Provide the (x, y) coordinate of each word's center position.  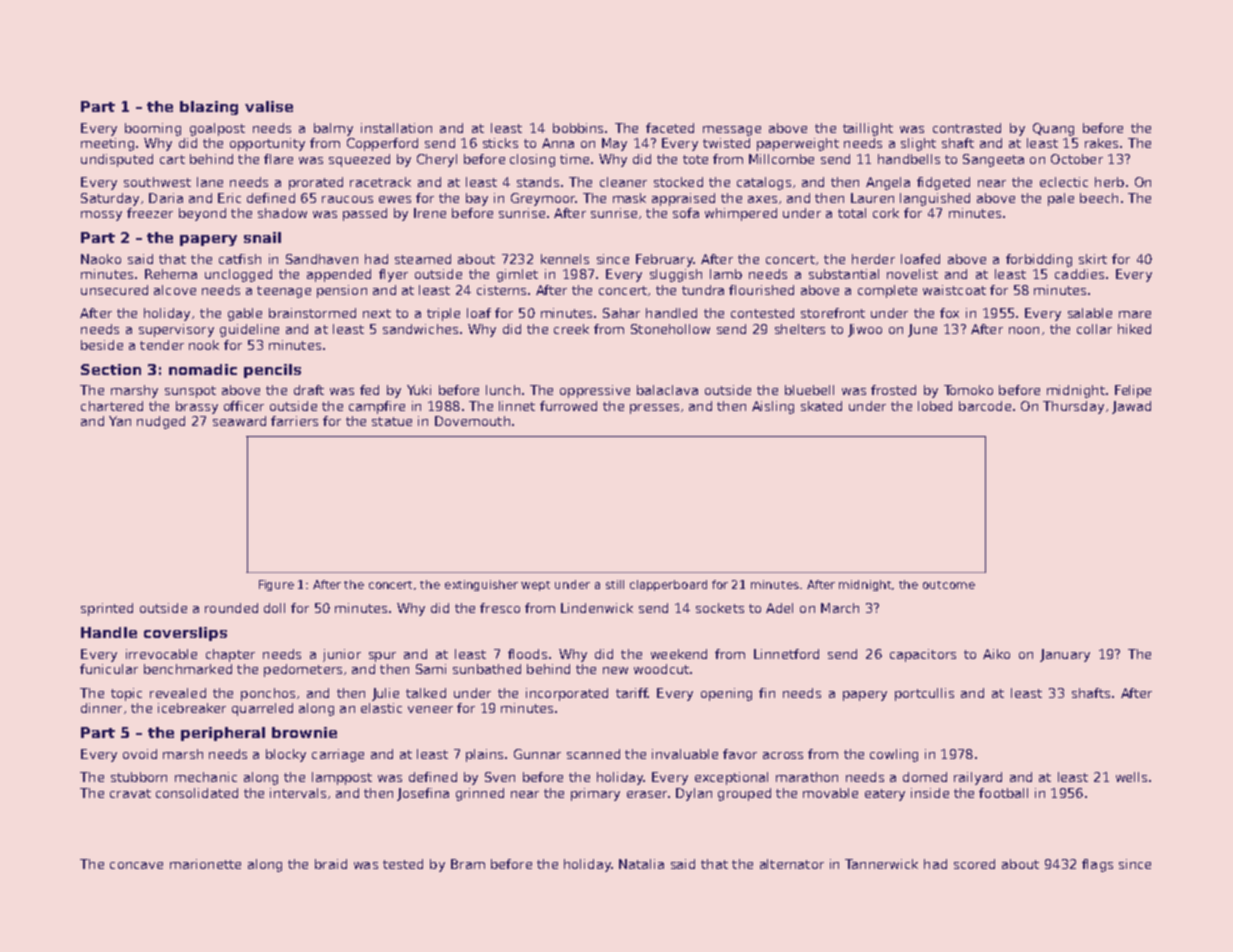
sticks (500, 143)
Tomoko (968, 390)
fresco (500, 608)
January (1065, 655)
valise (269, 106)
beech (1099, 198)
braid (331, 864)
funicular (109, 669)
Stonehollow (670, 329)
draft (309, 390)
